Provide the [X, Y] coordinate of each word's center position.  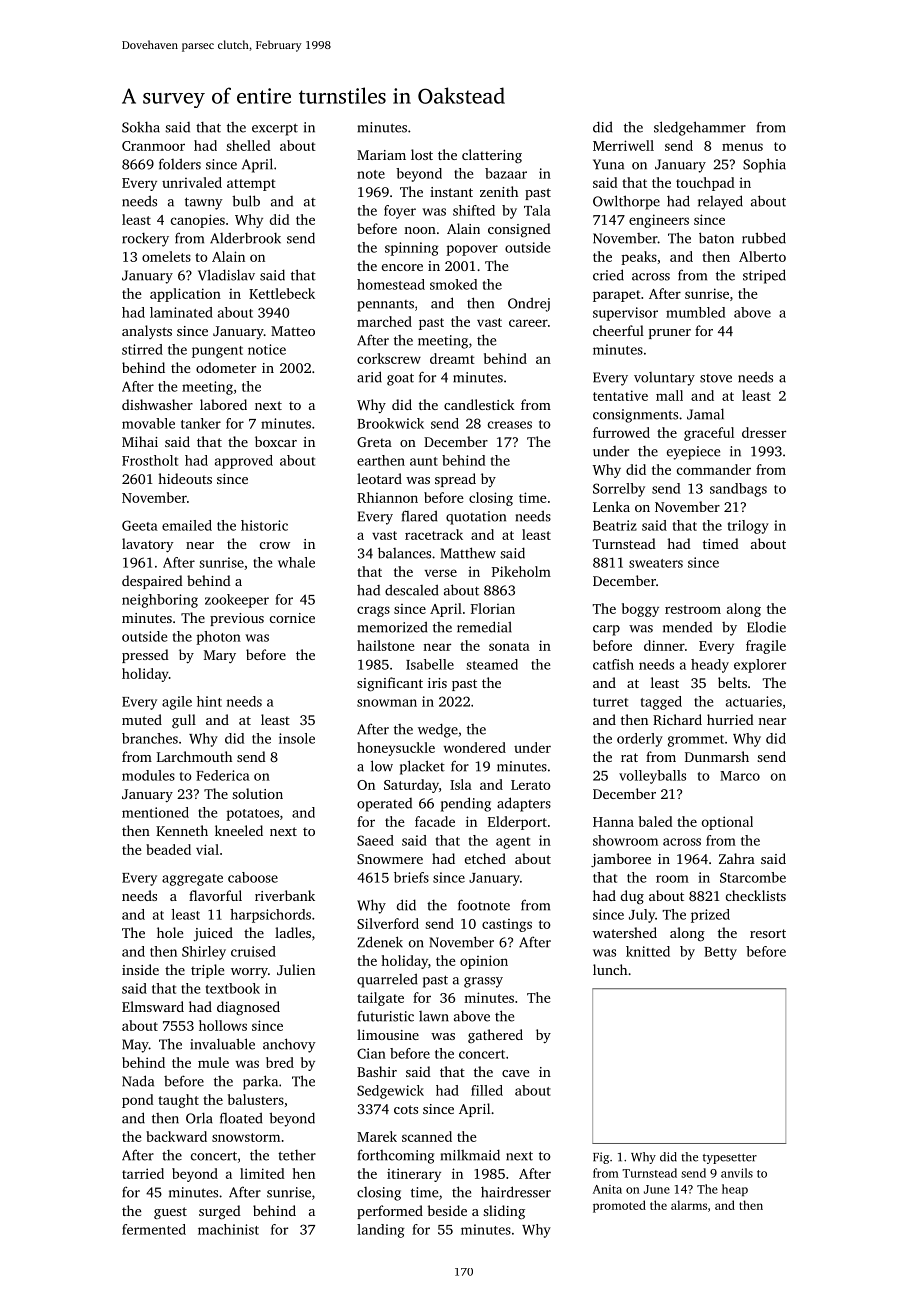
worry [249, 973]
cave [515, 1073]
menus [742, 147]
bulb [246, 201]
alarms [689, 1205]
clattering [492, 156]
